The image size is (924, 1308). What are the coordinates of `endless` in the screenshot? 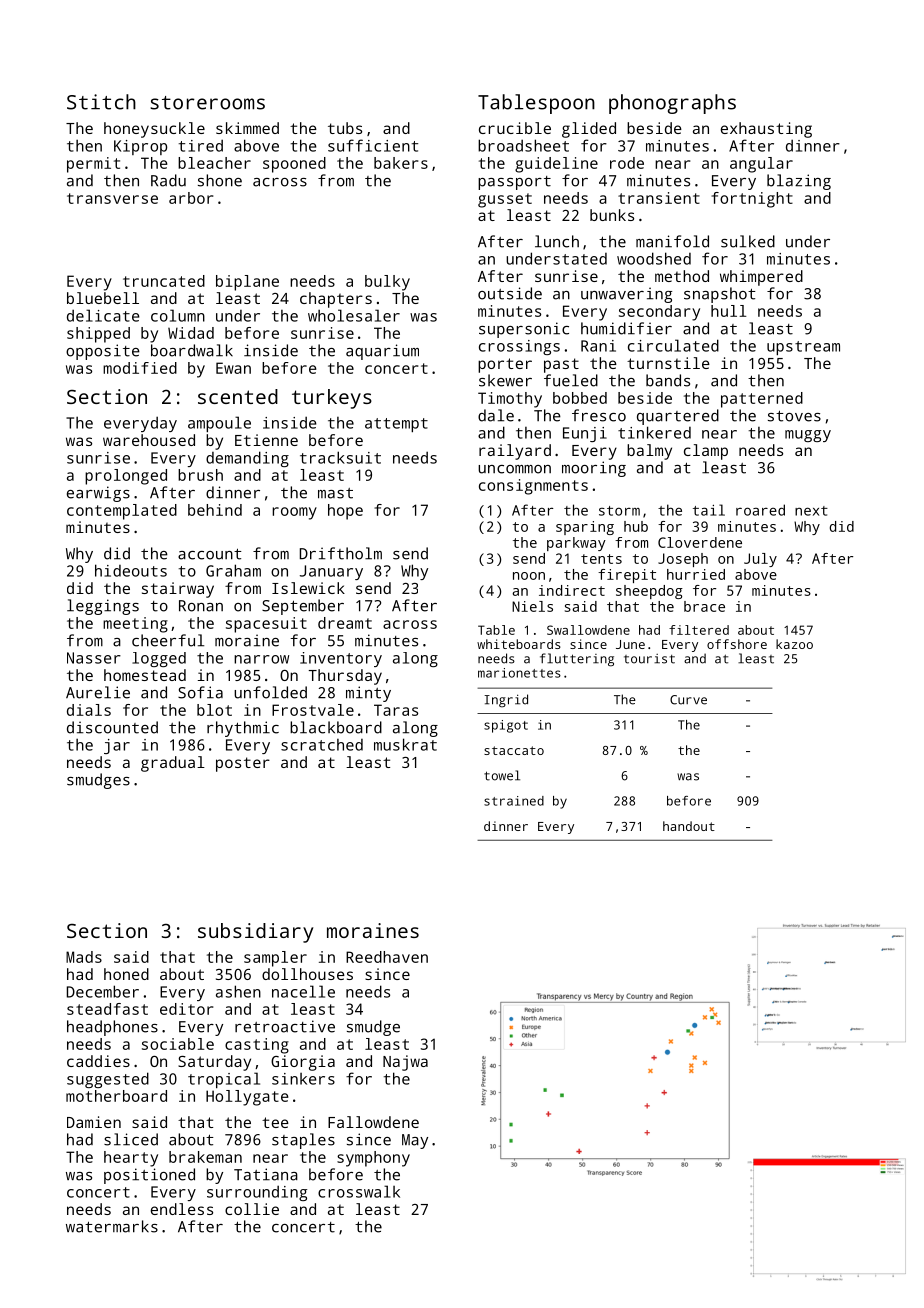 It's located at (182, 1209).
